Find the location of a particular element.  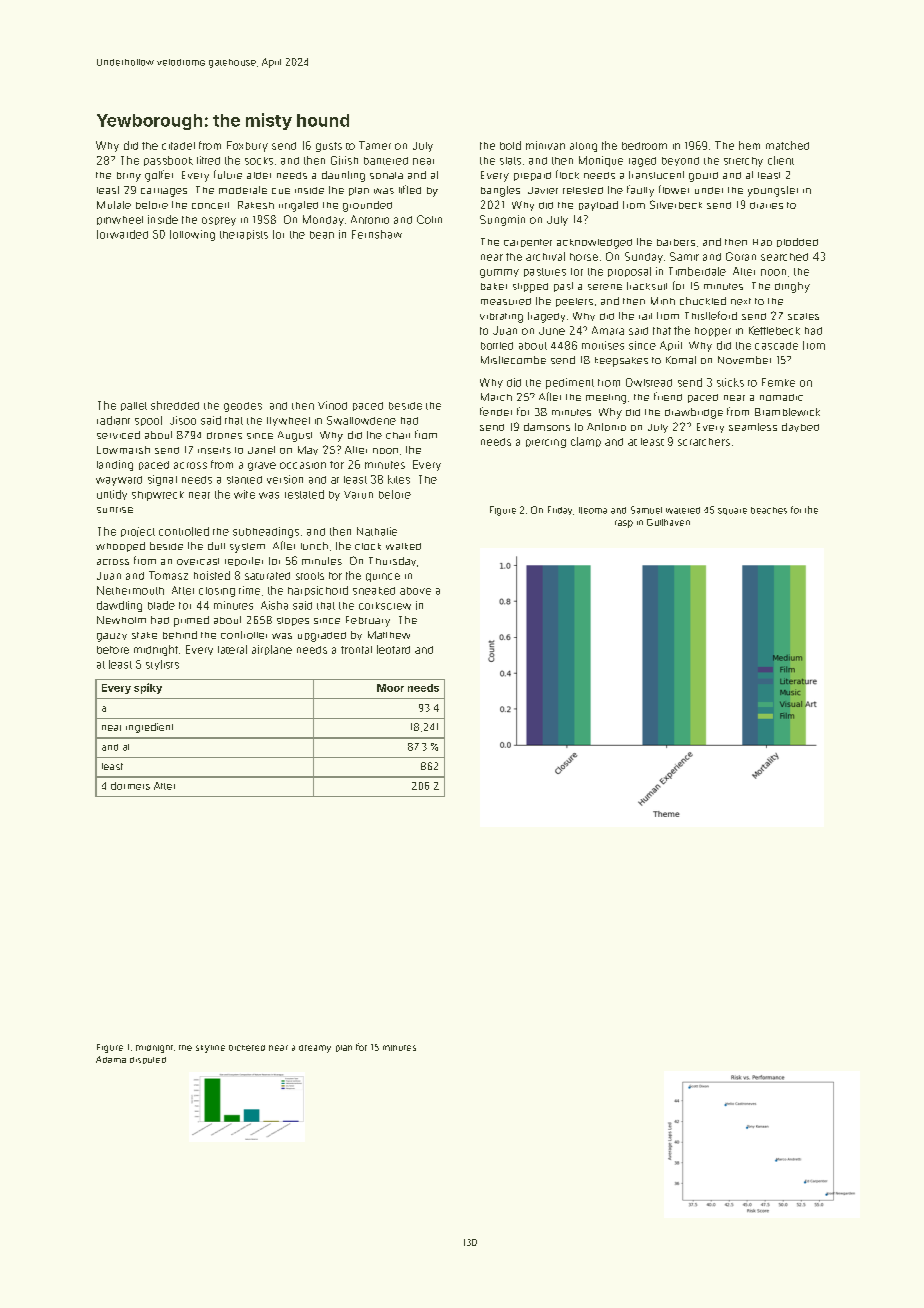

Komal is located at coordinates (681, 360).
